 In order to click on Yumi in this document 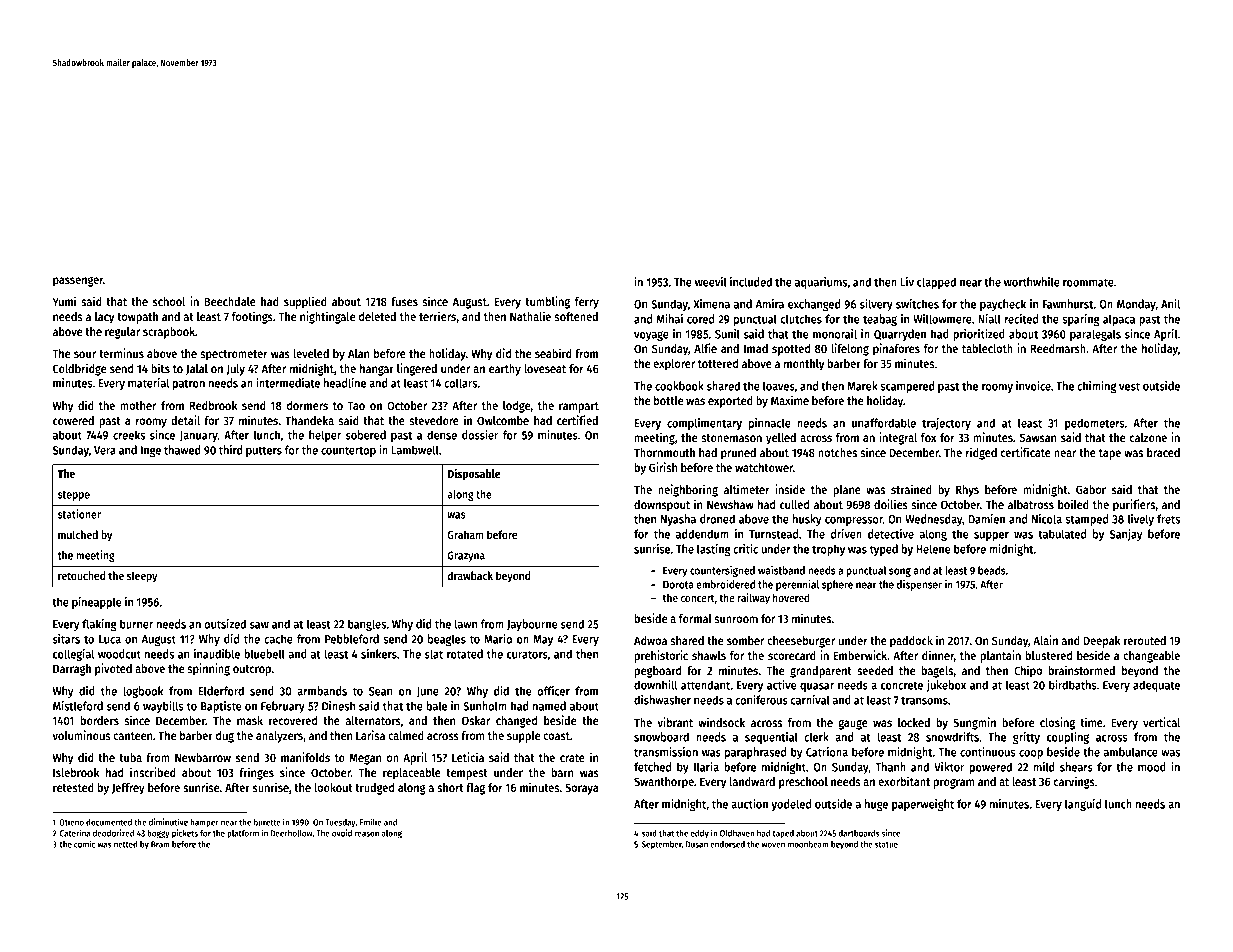, I will do `click(64, 301)`.
